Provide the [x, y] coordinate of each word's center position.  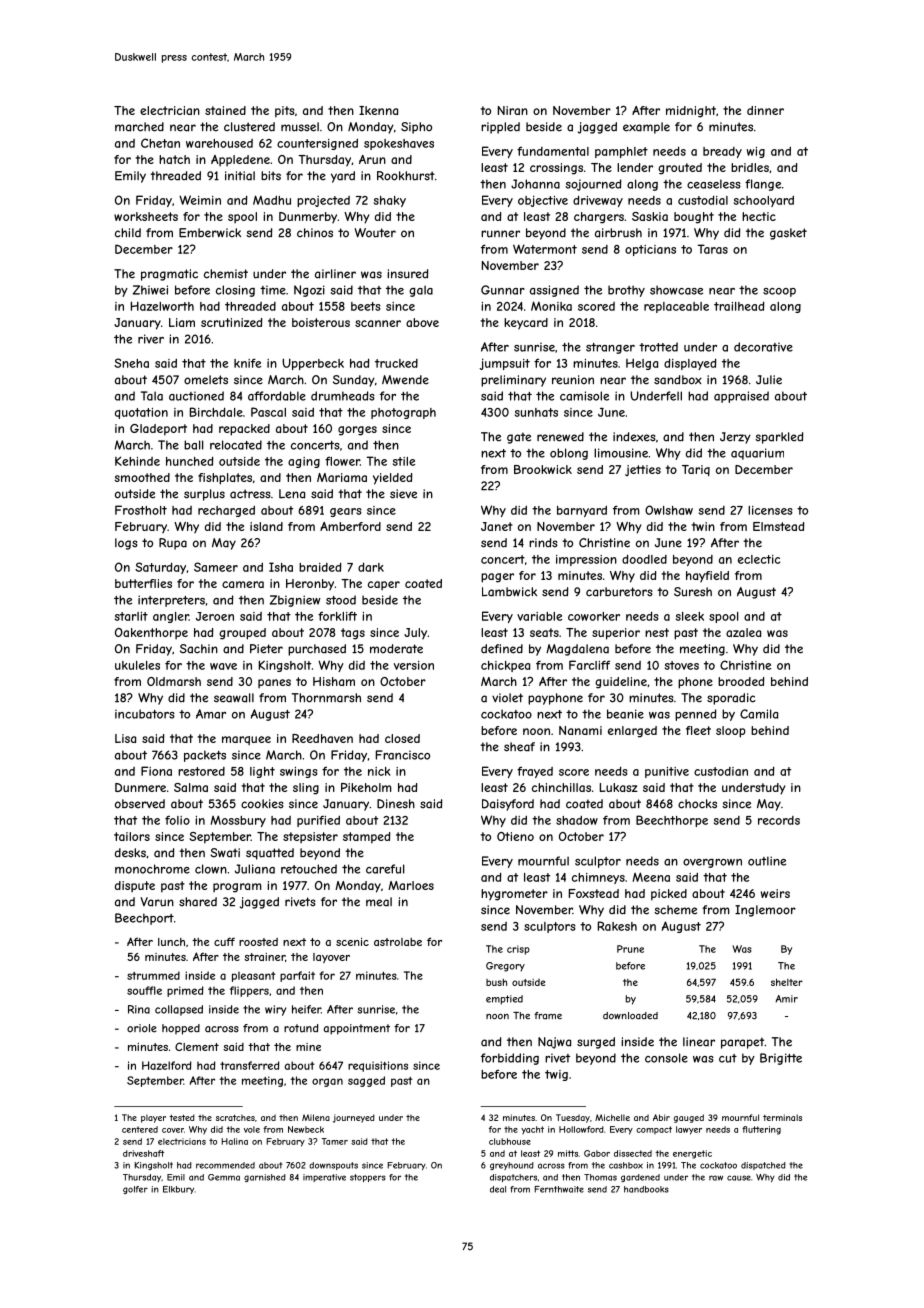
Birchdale [216, 412]
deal [498, 1189]
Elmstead [778, 526]
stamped [366, 838]
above [422, 322]
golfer [135, 1190]
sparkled [779, 438]
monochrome [152, 869]
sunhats [536, 412]
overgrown [712, 863]
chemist [226, 274]
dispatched [763, 1166]
